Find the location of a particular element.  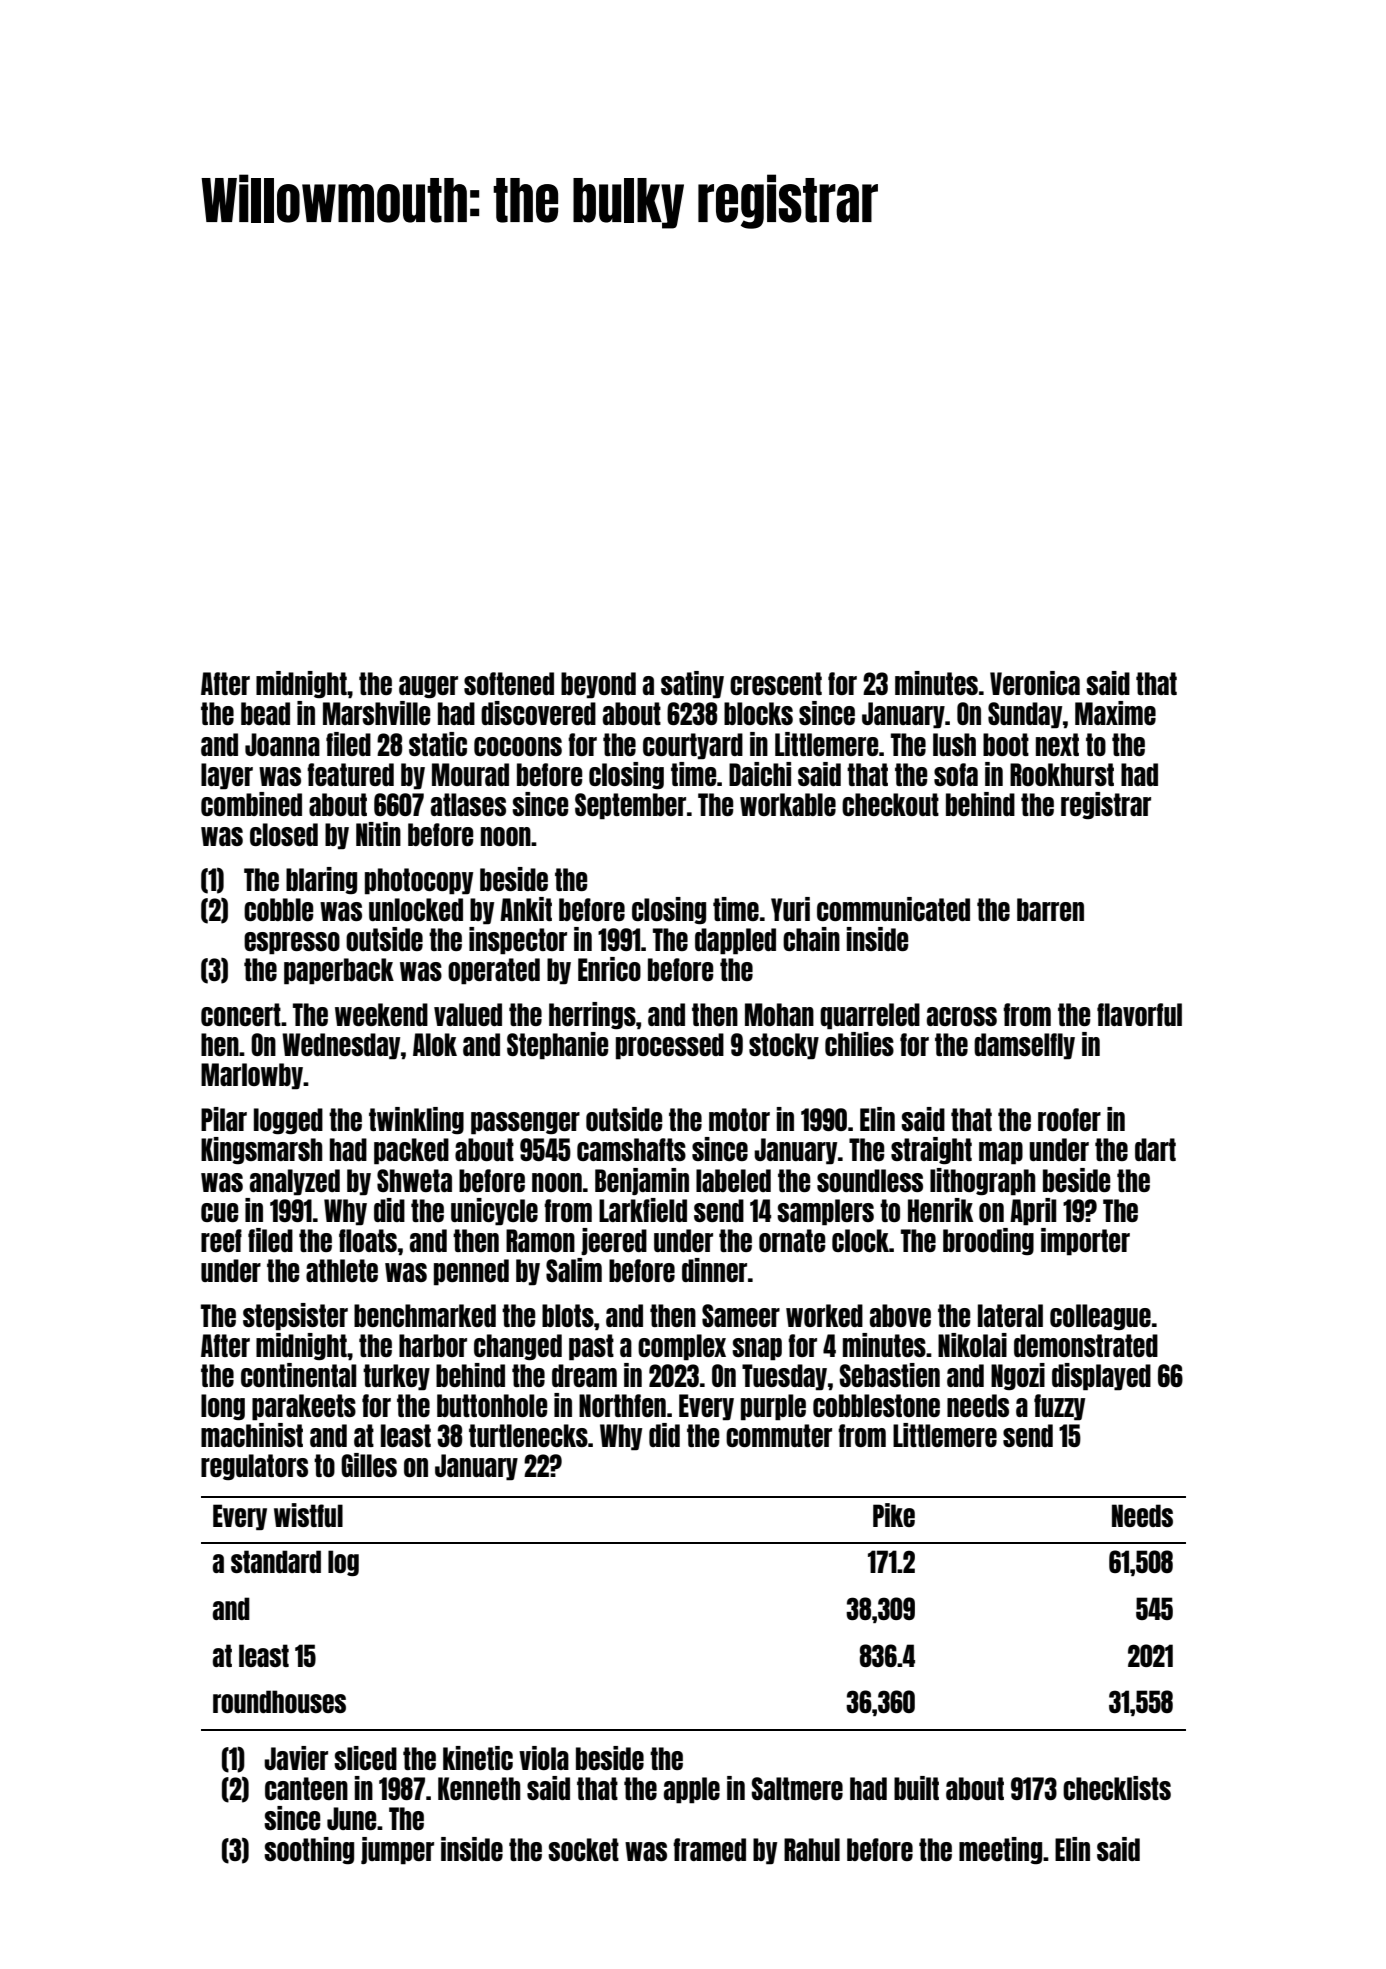

checkout is located at coordinates (890, 804).
